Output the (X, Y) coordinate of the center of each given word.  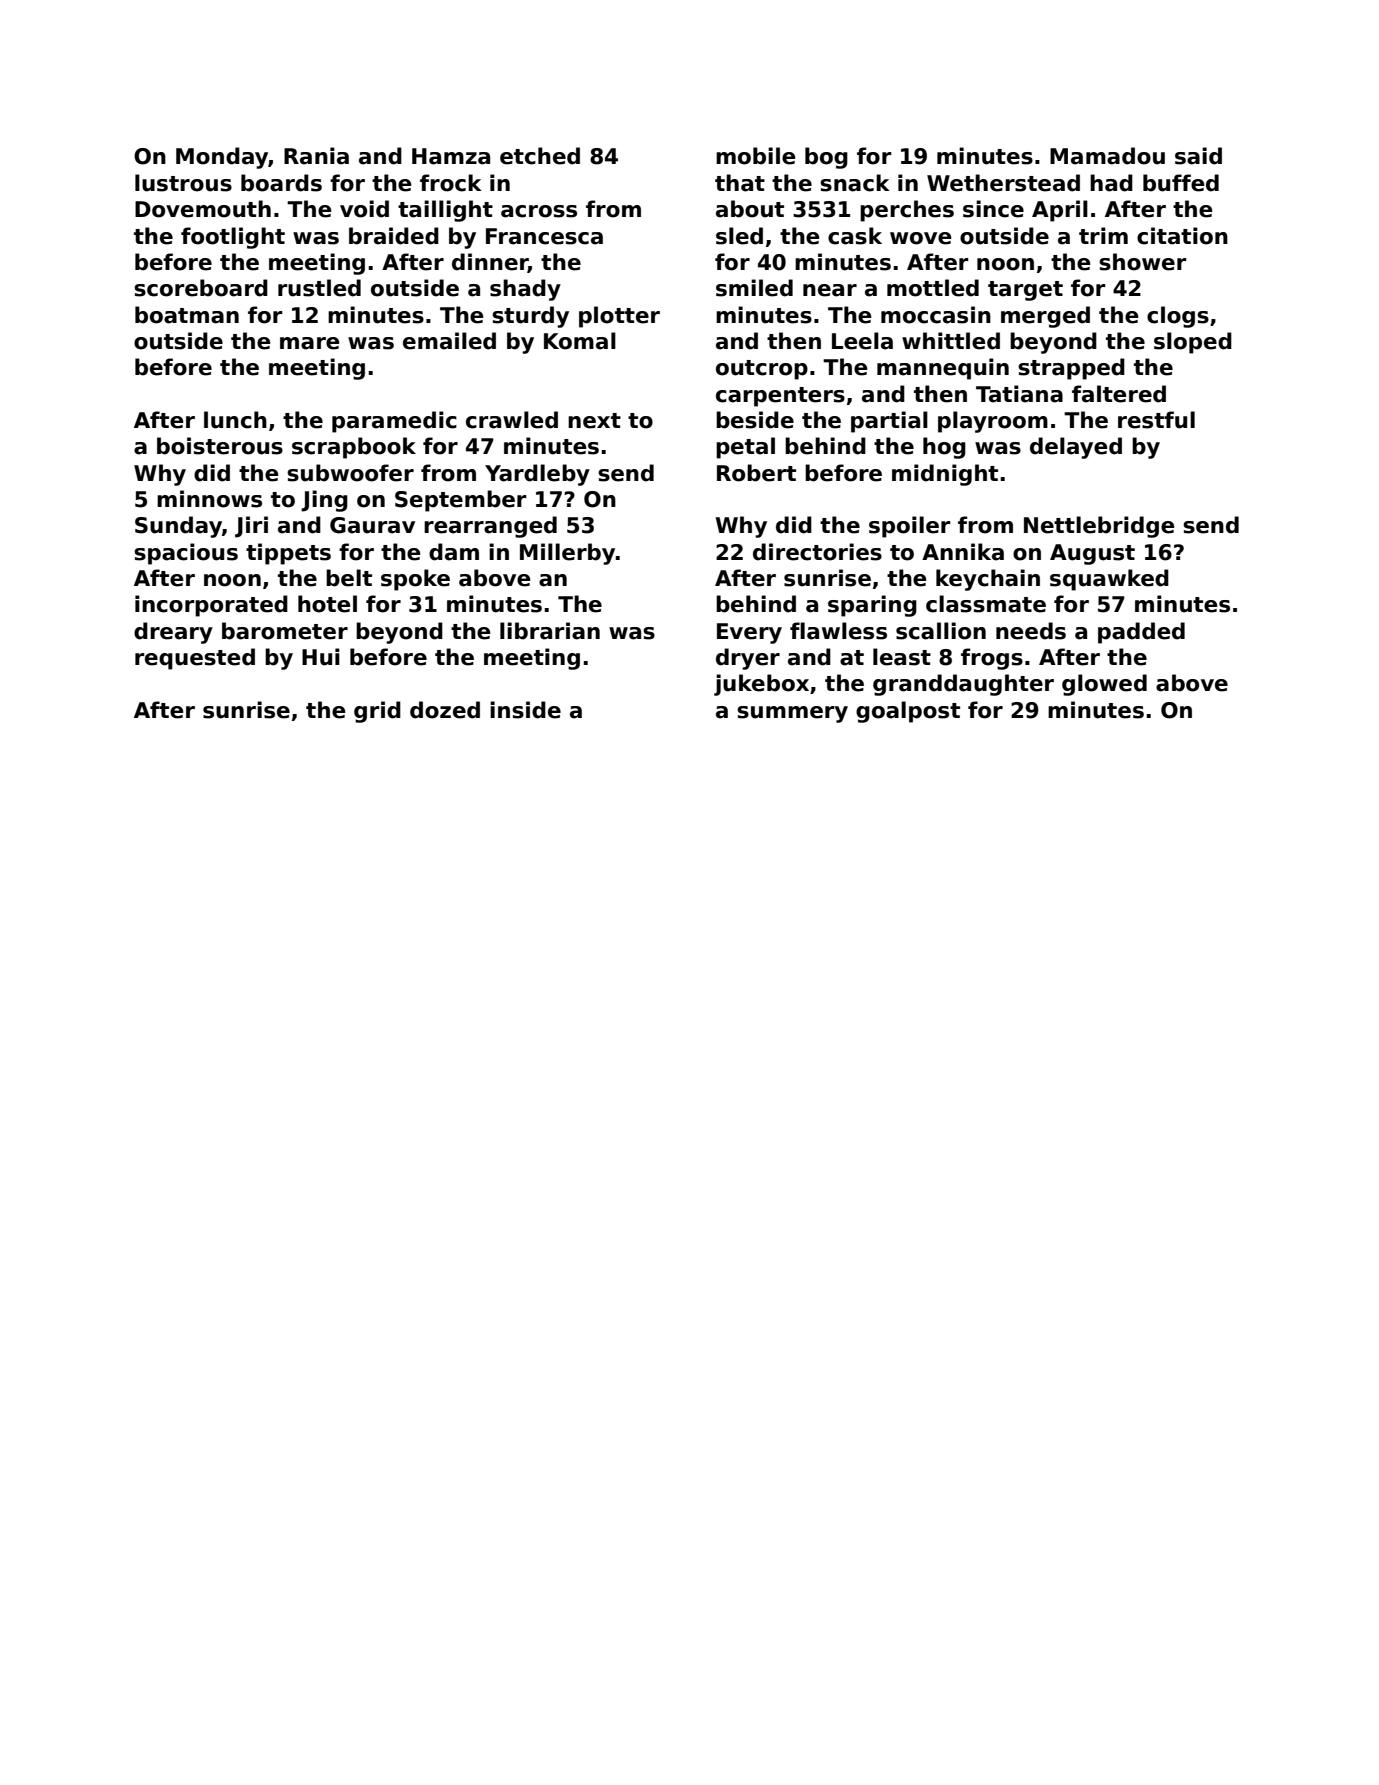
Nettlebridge (1099, 527)
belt (349, 578)
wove (920, 238)
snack (855, 183)
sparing (872, 606)
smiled (754, 288)
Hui (321, 657)
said (1198, 156)
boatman (187, 315)
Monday (222, 158)
